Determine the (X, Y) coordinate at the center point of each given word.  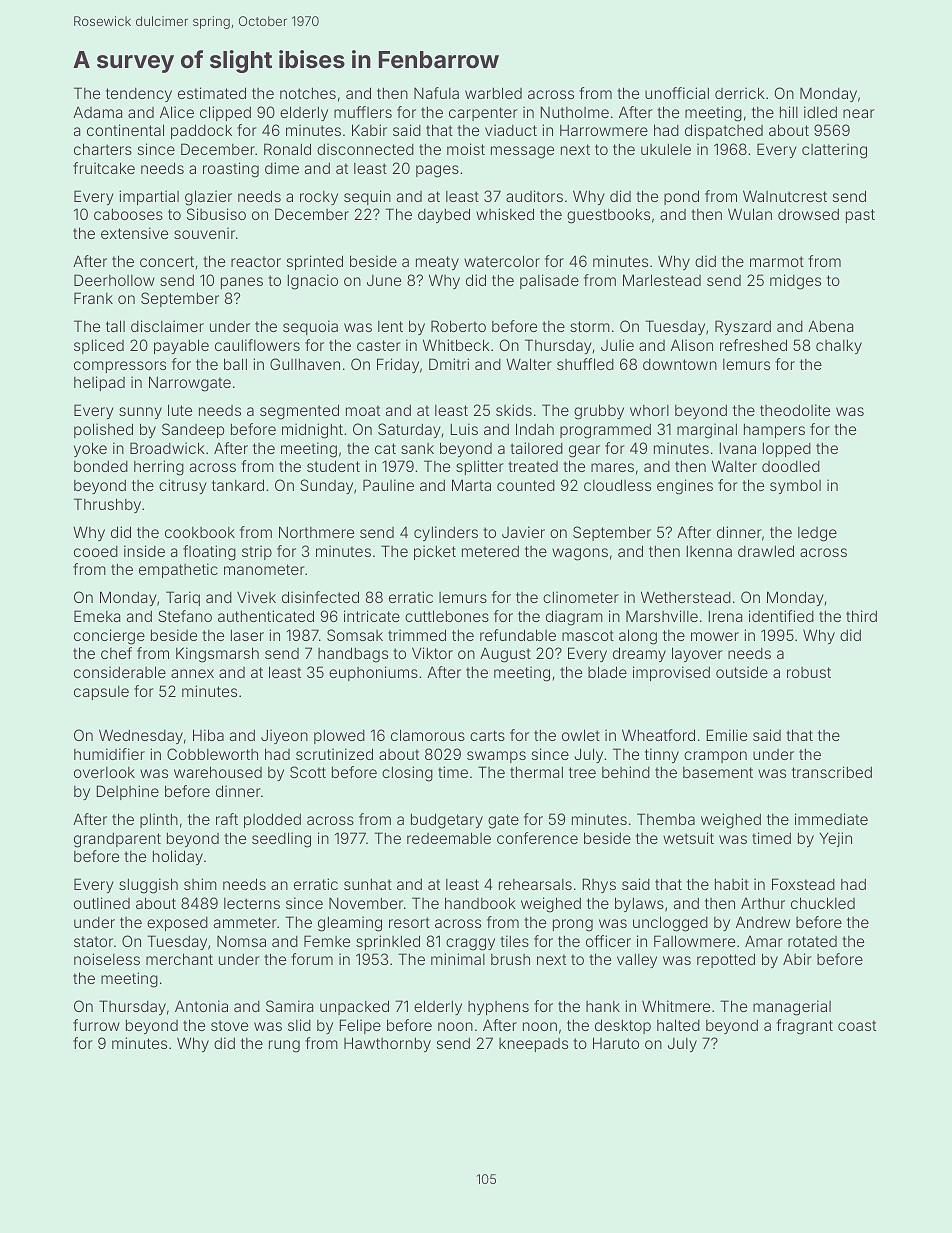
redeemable (449, 838)
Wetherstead (686, 597)
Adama (98, 112)
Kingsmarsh (217, 655)
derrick (740, 93)
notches (308, 93)
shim (200, 884)
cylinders (446, 533)
